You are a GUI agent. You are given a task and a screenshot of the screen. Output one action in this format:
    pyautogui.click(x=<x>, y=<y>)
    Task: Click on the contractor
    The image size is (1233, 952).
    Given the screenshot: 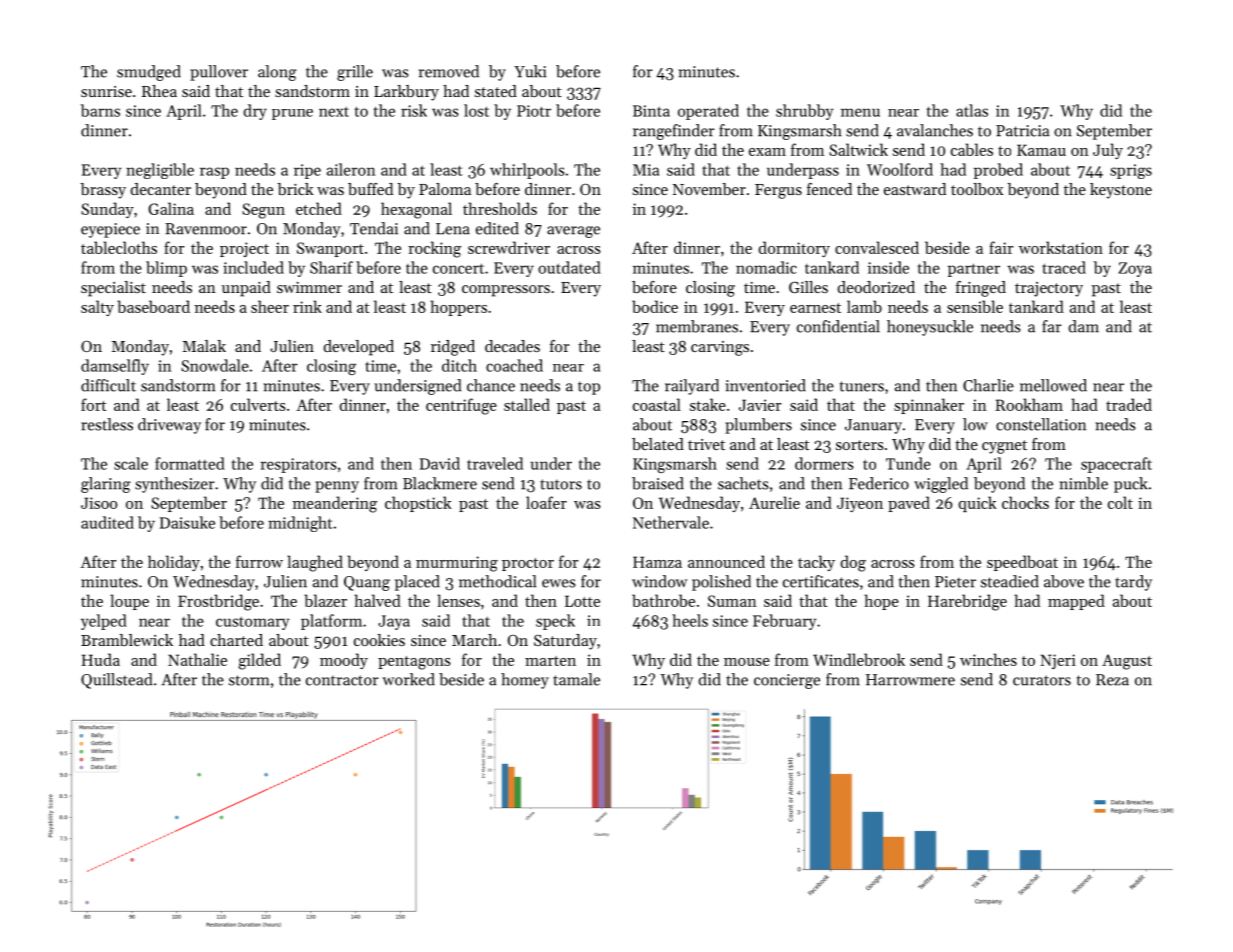 What is the action you would take?
    pyautogui.click(x=342, y=680)
